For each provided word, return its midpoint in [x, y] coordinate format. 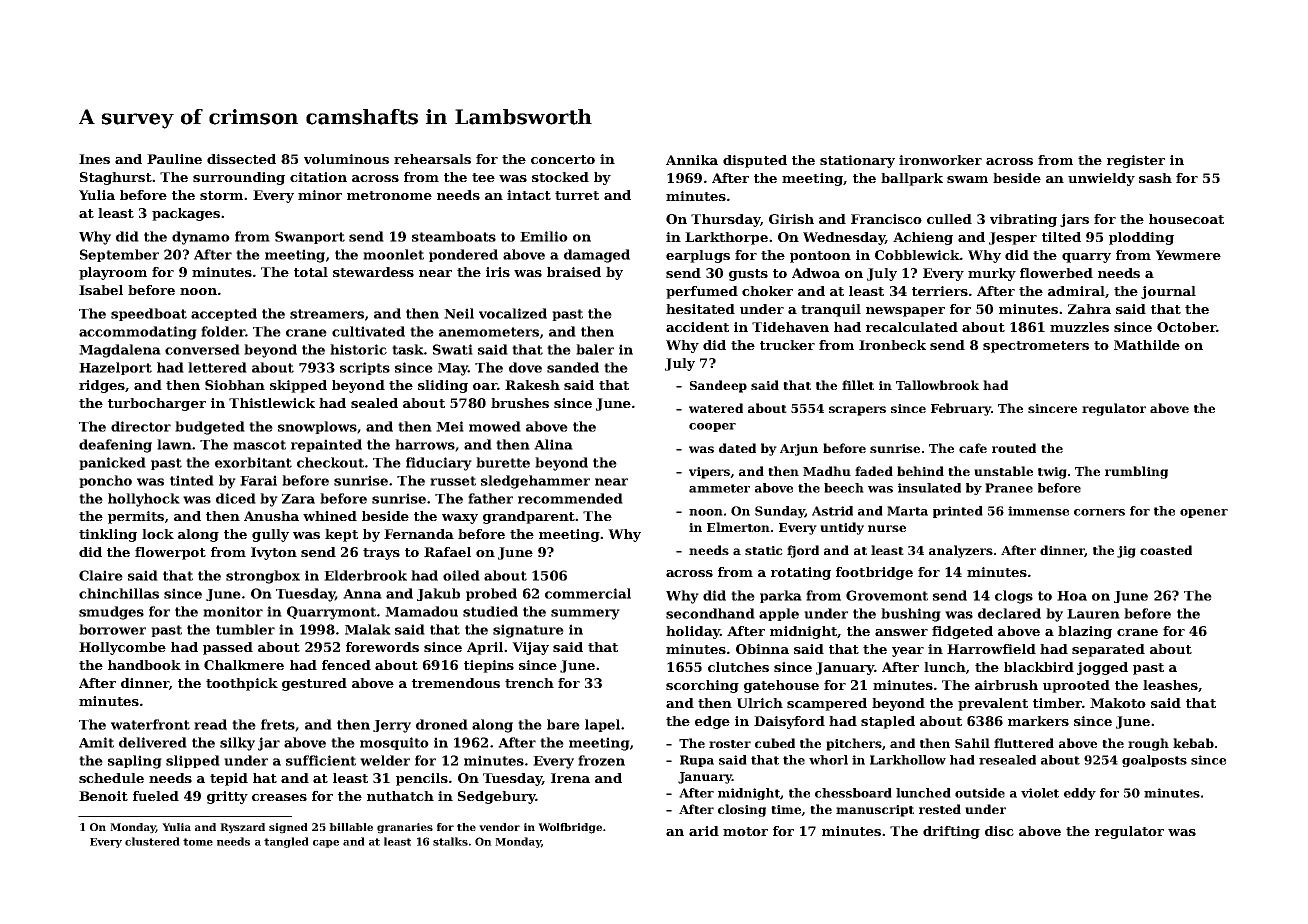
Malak [368, 629]
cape [326, 844]
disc [999, 831]
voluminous [346, 159]
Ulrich [760, 703]
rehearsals [432, 159]
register [1136, 161]
